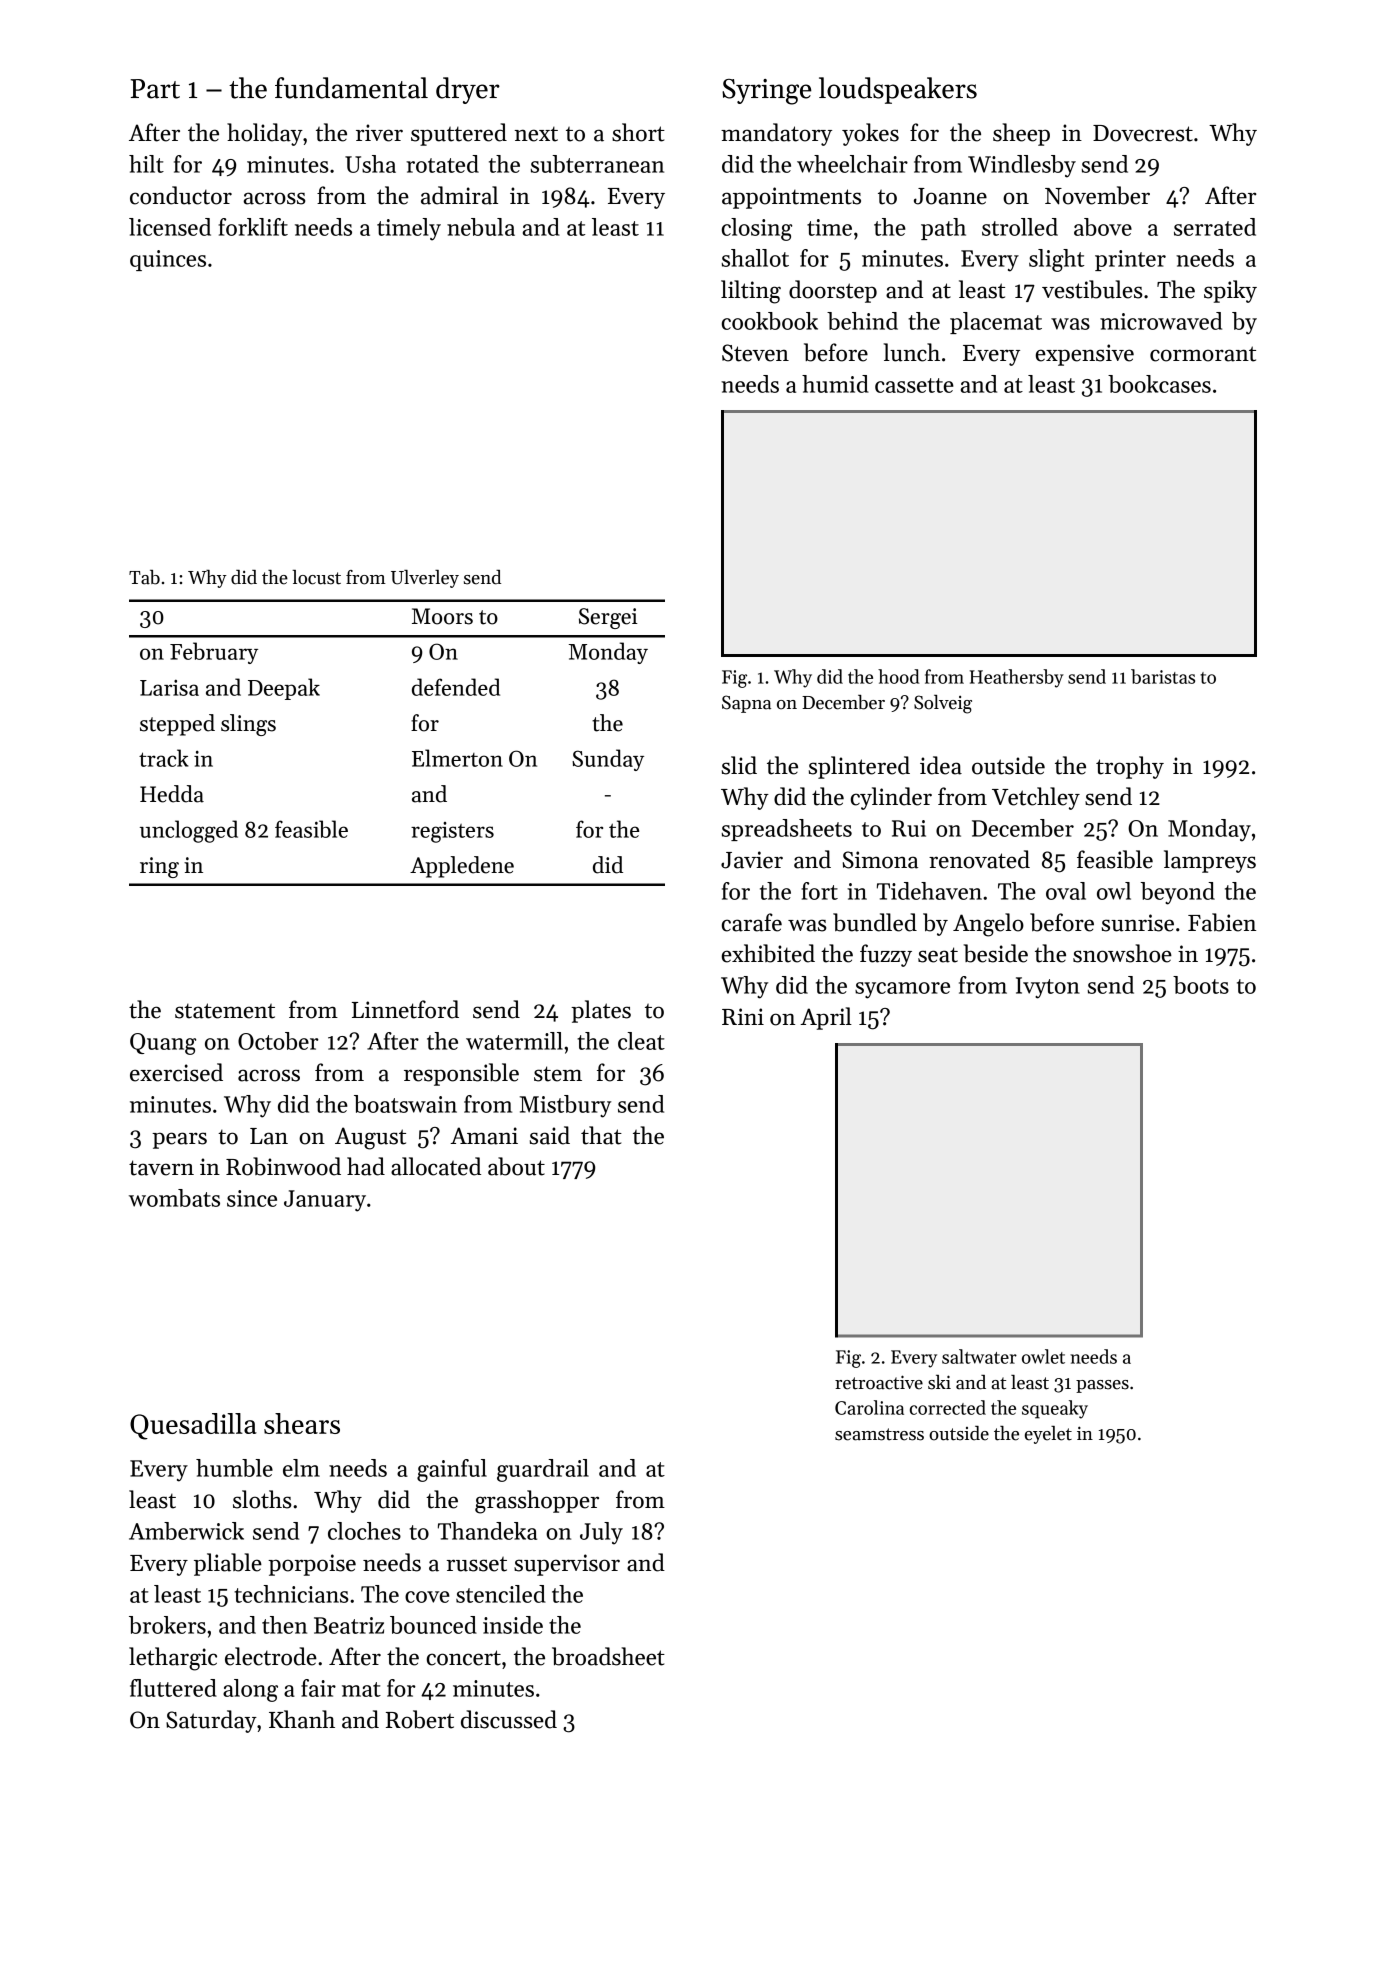 The height and width of the screenshot is (1969, 1386). Describe the element at coordinates (752, 860) in the screenshot. I see `Javier` at that location.
